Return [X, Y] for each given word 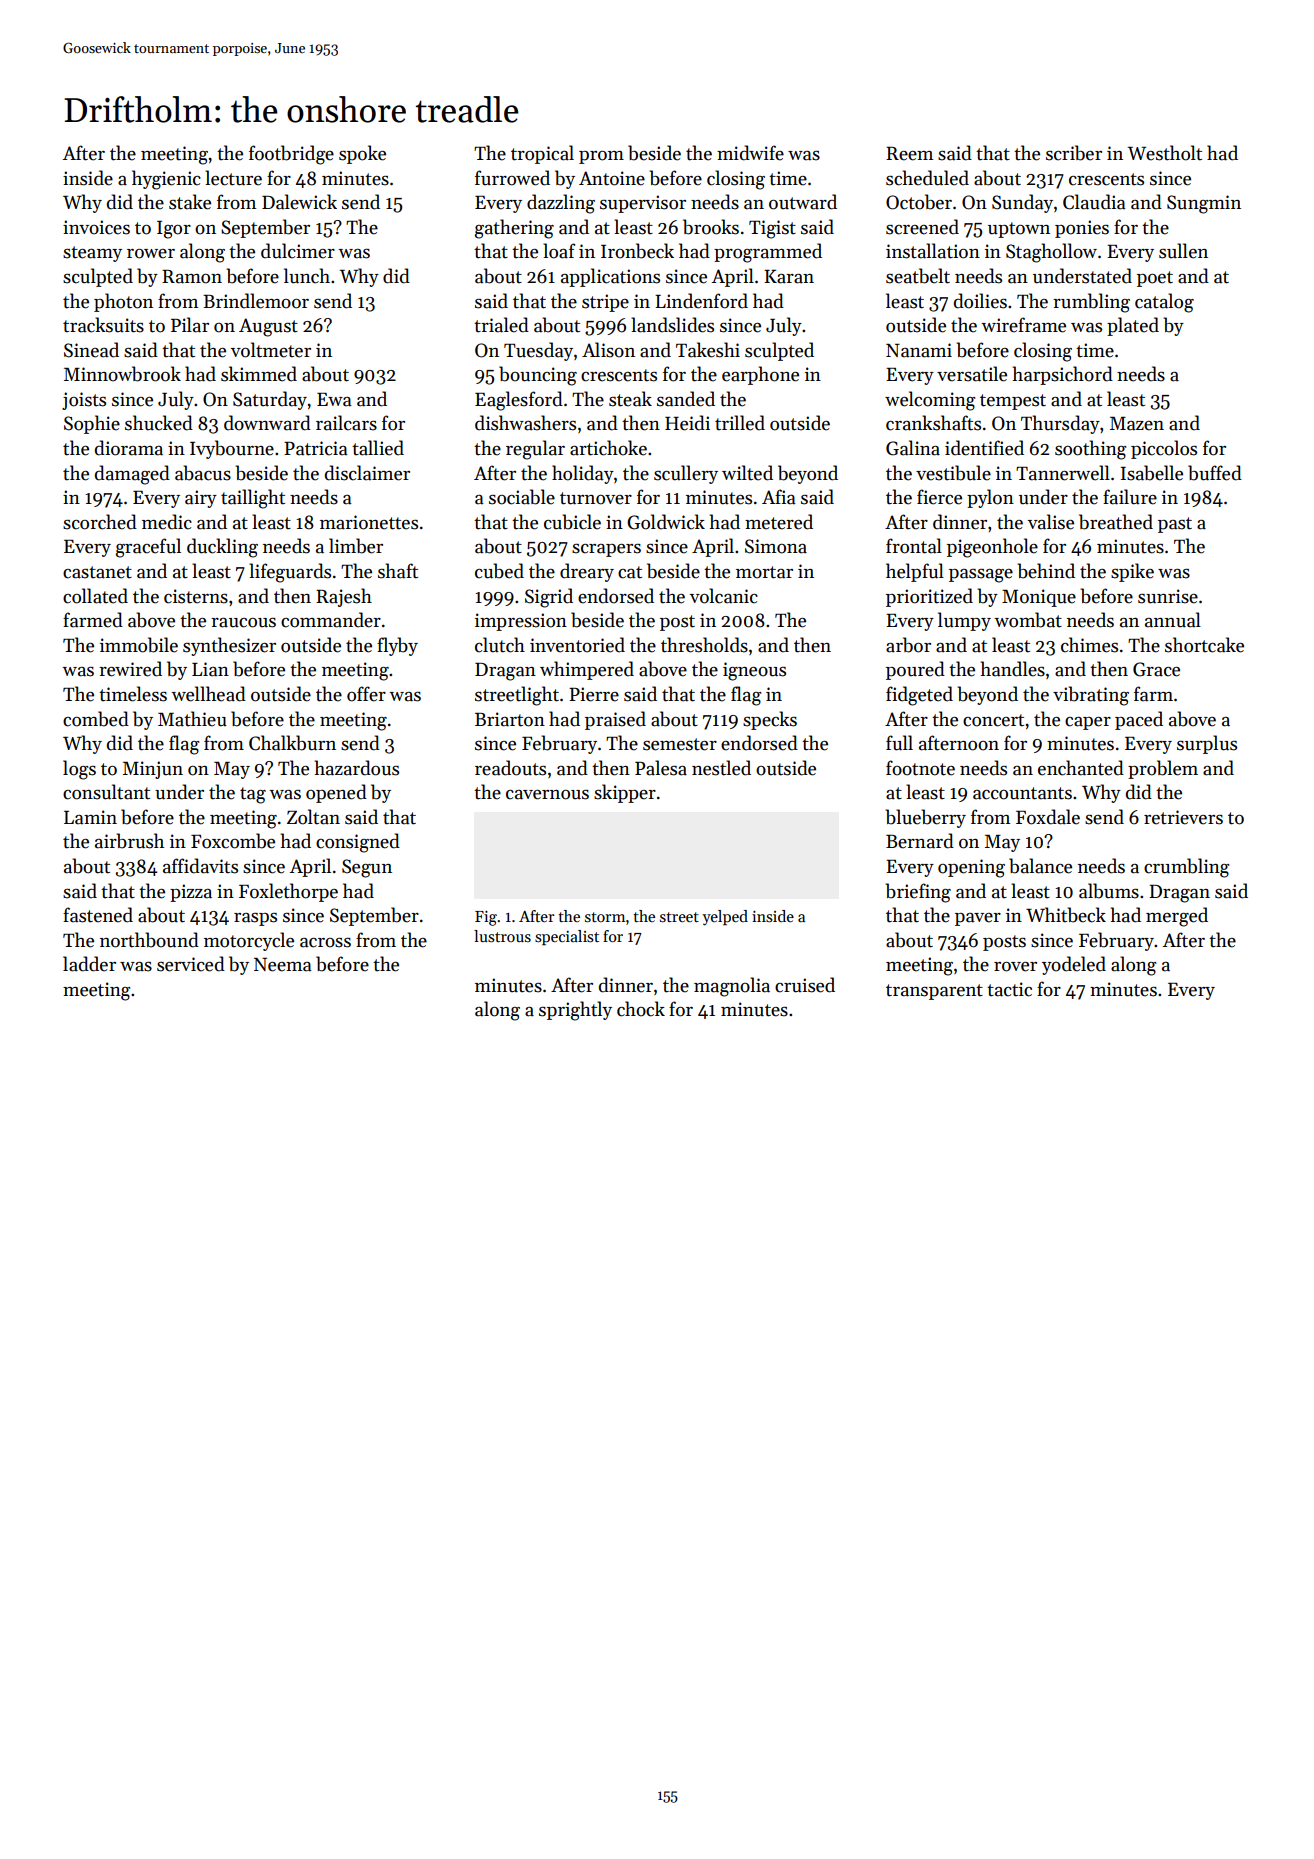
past [1175, 525]
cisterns [196, 596]
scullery [686, 474]
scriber [1074, 153]
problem [1163, 769]
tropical [542, 154]
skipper [625, 793]
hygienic [166, 180]
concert [993, 720]
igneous [754, 671]
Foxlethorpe [288, 892]
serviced [191, 964]
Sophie [92, 424]
